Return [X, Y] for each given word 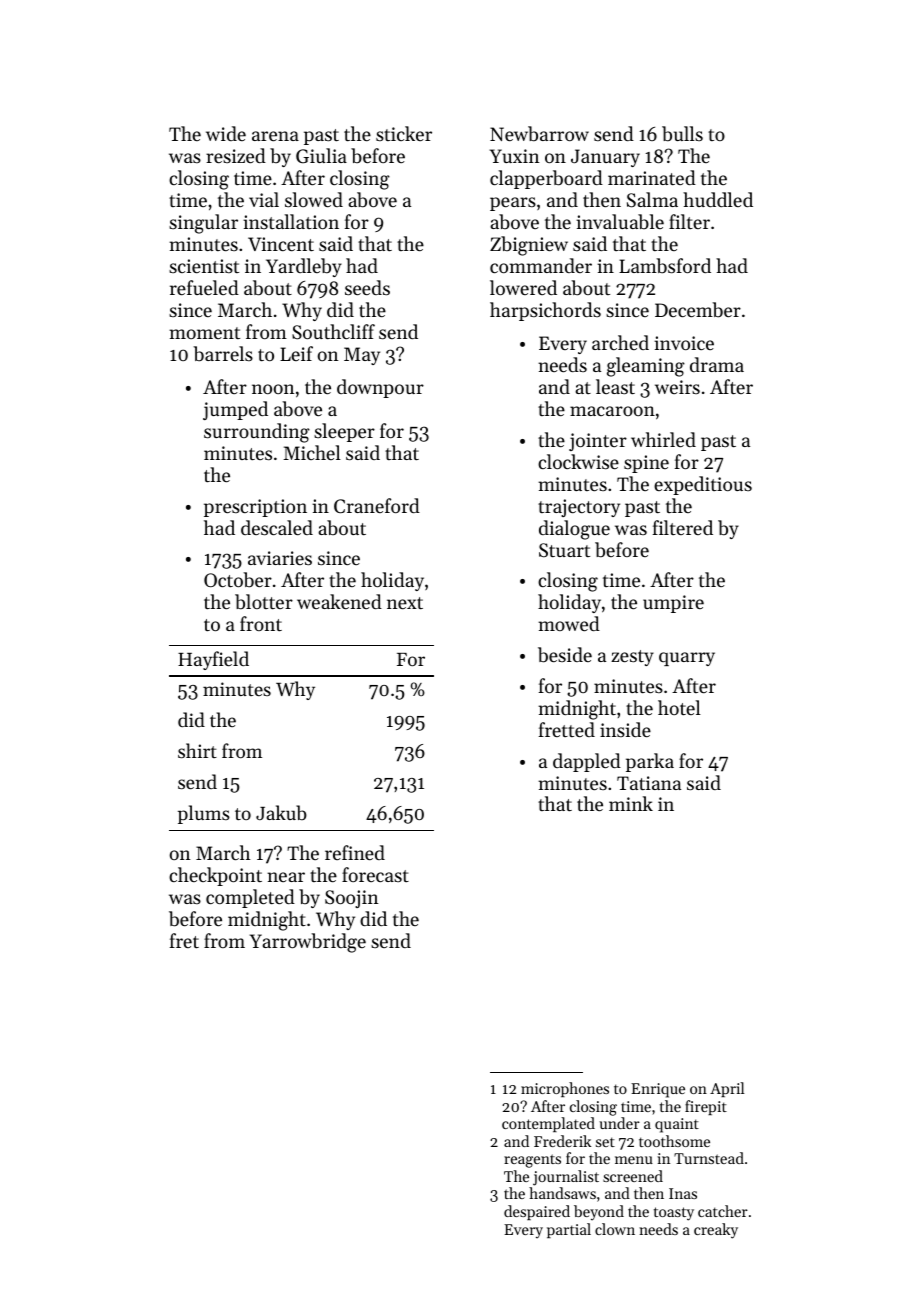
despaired [537, 1212]
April [727, 1089]
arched [620, 342]
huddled [718, 199]
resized [236, 155]
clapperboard [546, 179]
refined [355, 852]
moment [204, 333]
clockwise [578, 461]
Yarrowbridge [308, 943]
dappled [587, 762]
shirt [197, 750]
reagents [532, 1161]
